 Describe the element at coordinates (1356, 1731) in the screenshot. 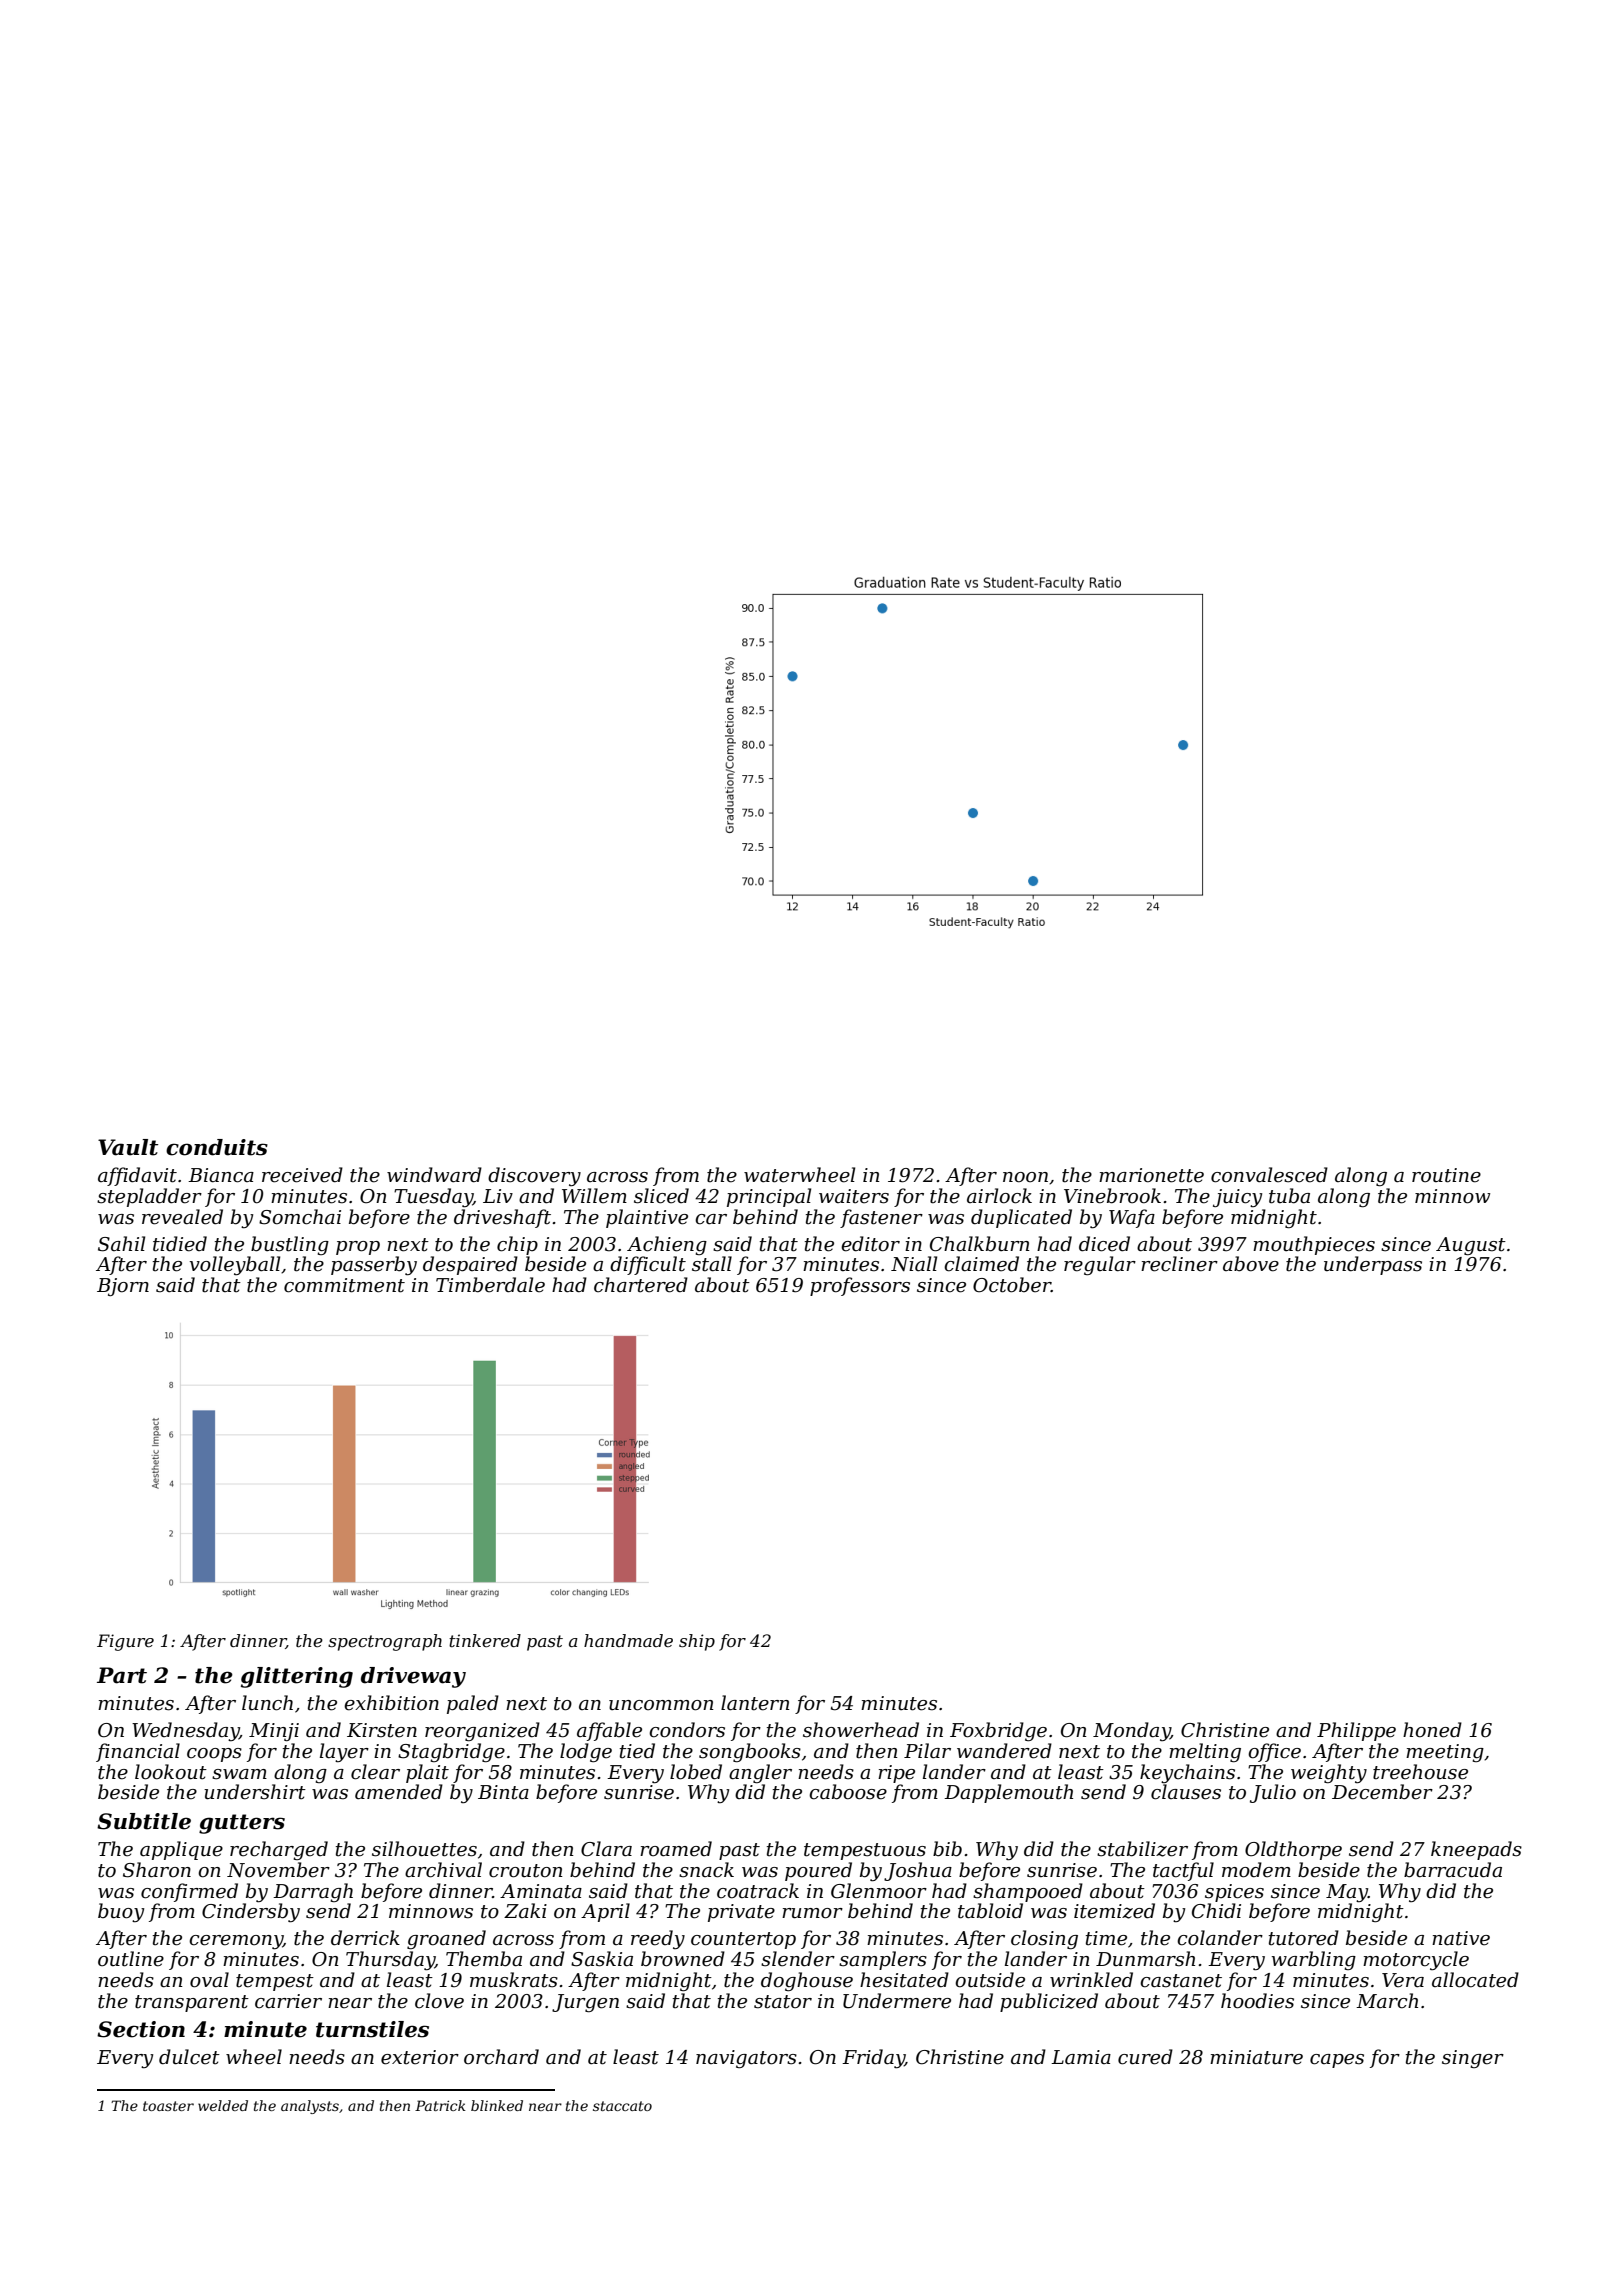

I see `Philippe` at that location.
